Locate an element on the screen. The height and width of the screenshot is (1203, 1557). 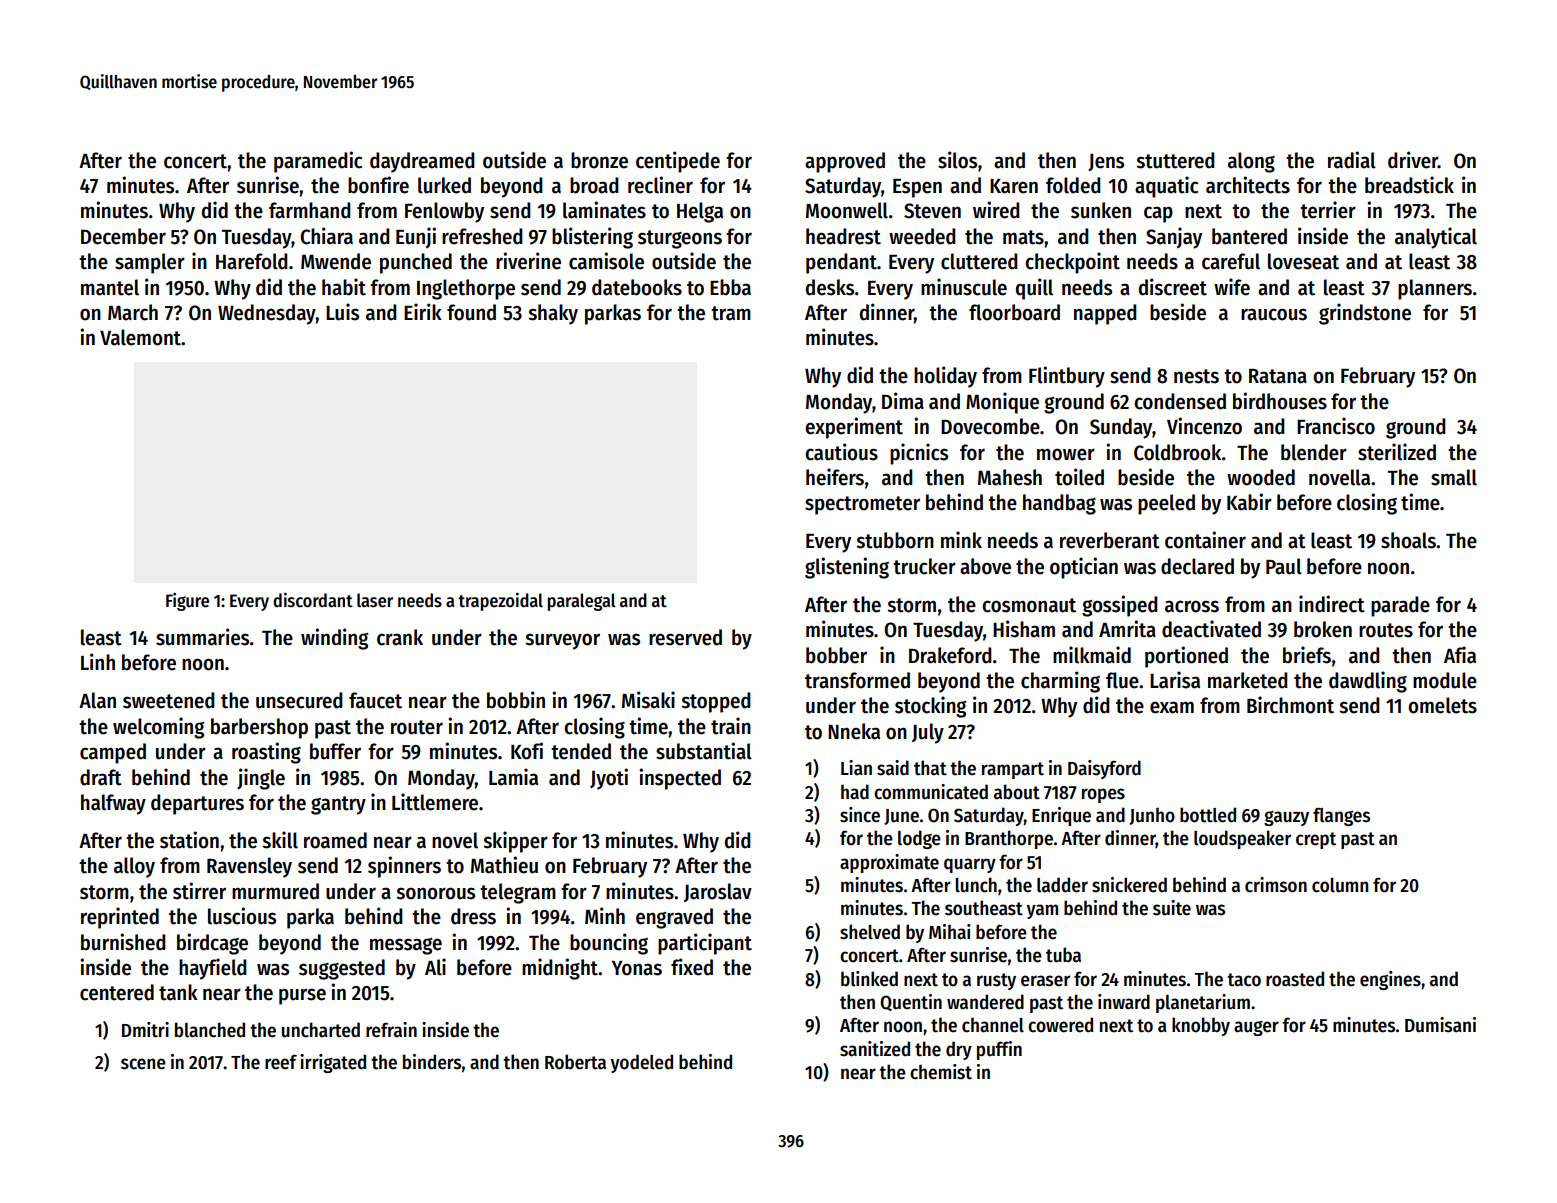
silos is located at coordinates (957, 160).
